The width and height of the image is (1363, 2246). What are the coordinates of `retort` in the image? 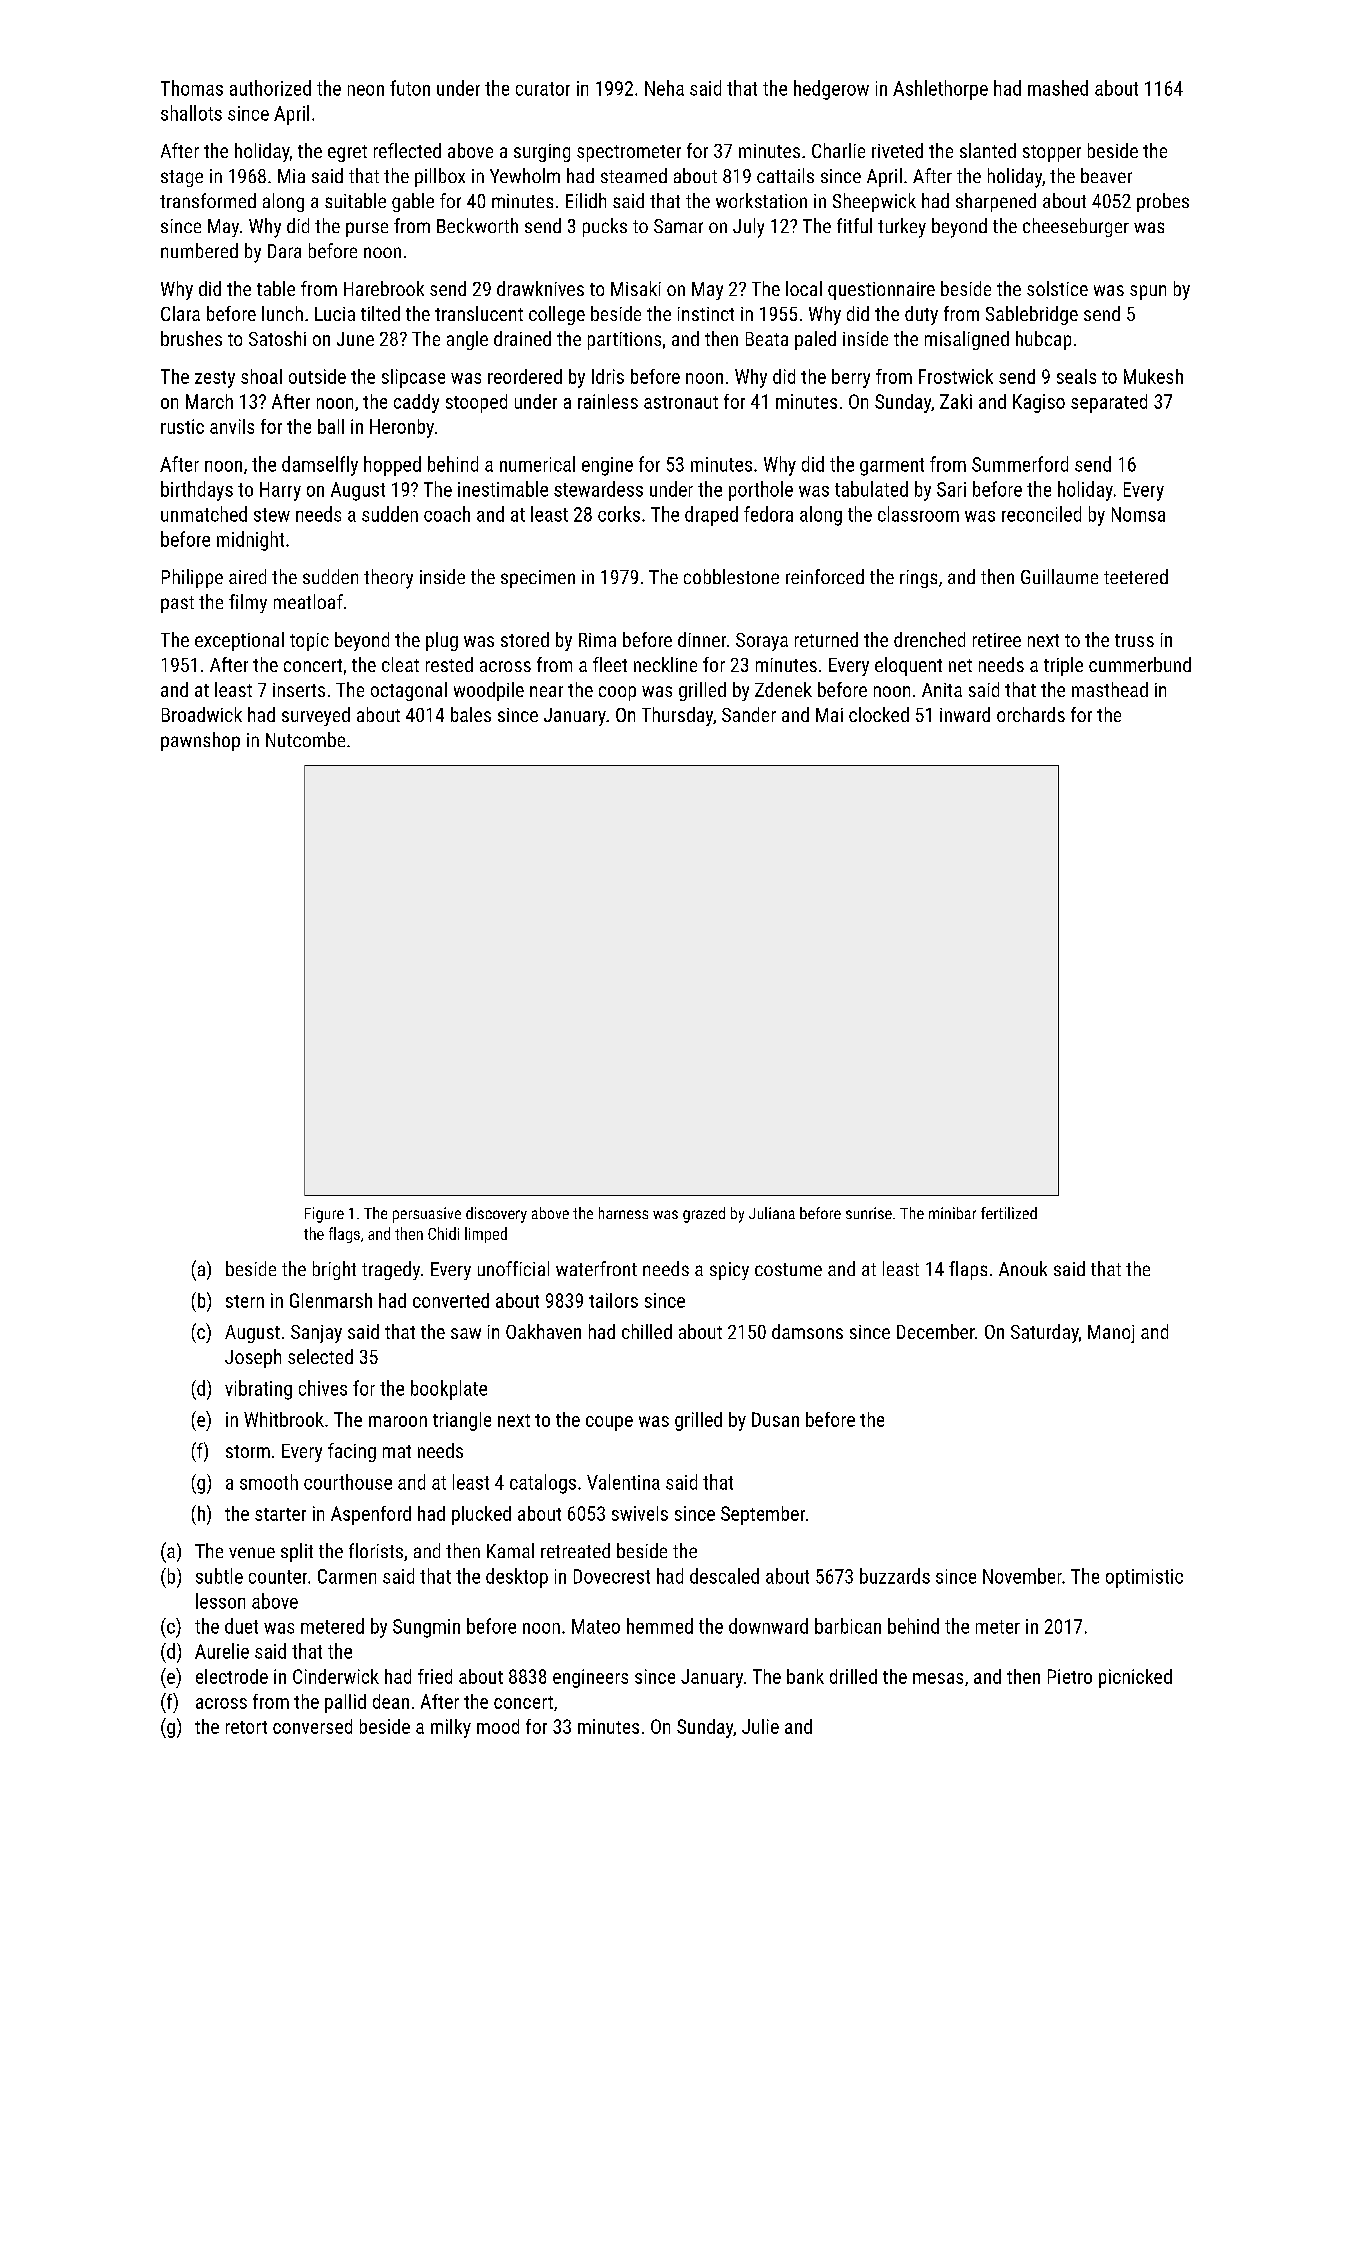 It's located at (246, 1727).
